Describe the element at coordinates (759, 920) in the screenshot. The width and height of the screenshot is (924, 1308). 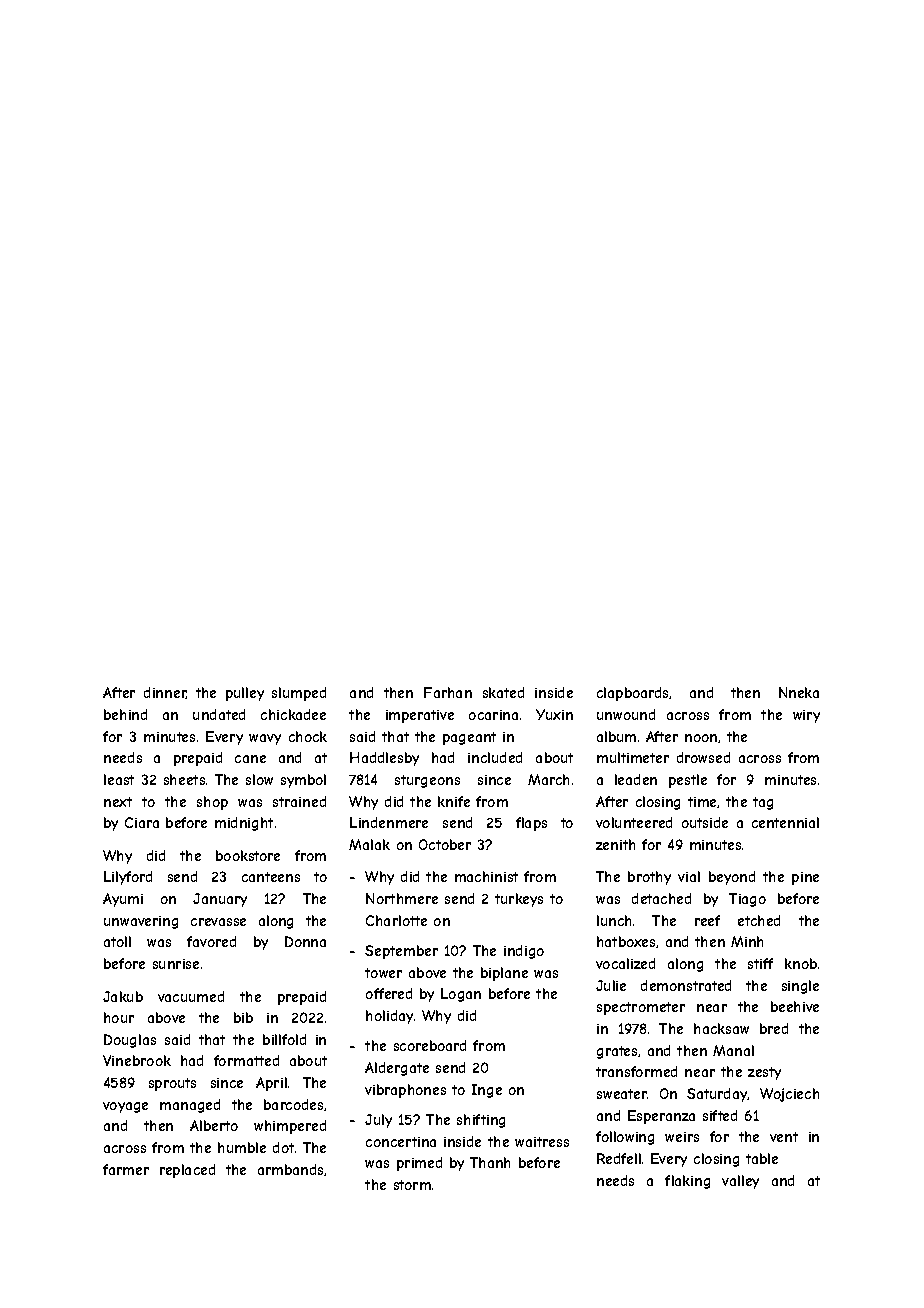
I see `etched` at that location.
